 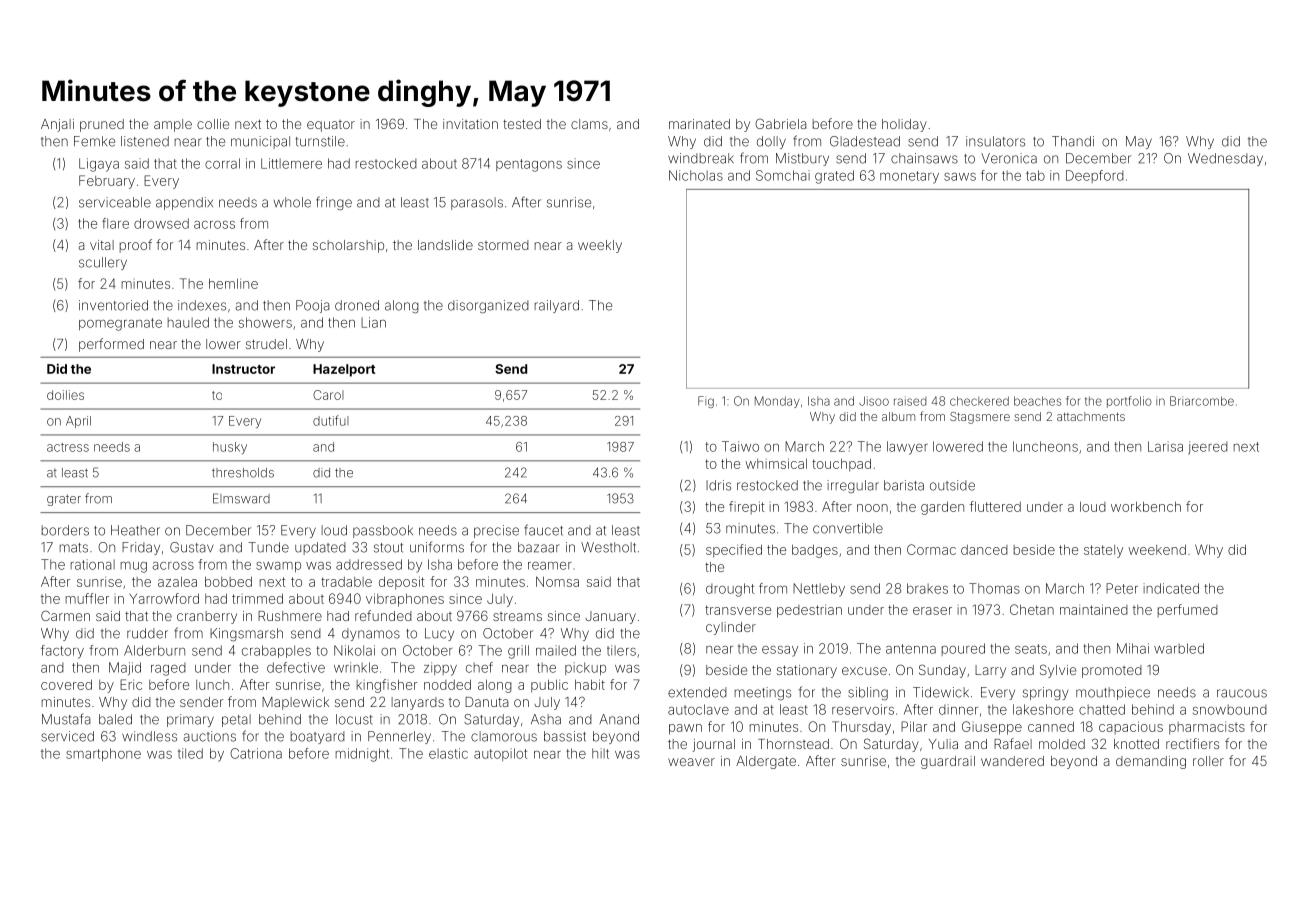 What do you see at coordinates (331, 126) in the screenshot?
I see `equator` at bounding box center [331, 126].
